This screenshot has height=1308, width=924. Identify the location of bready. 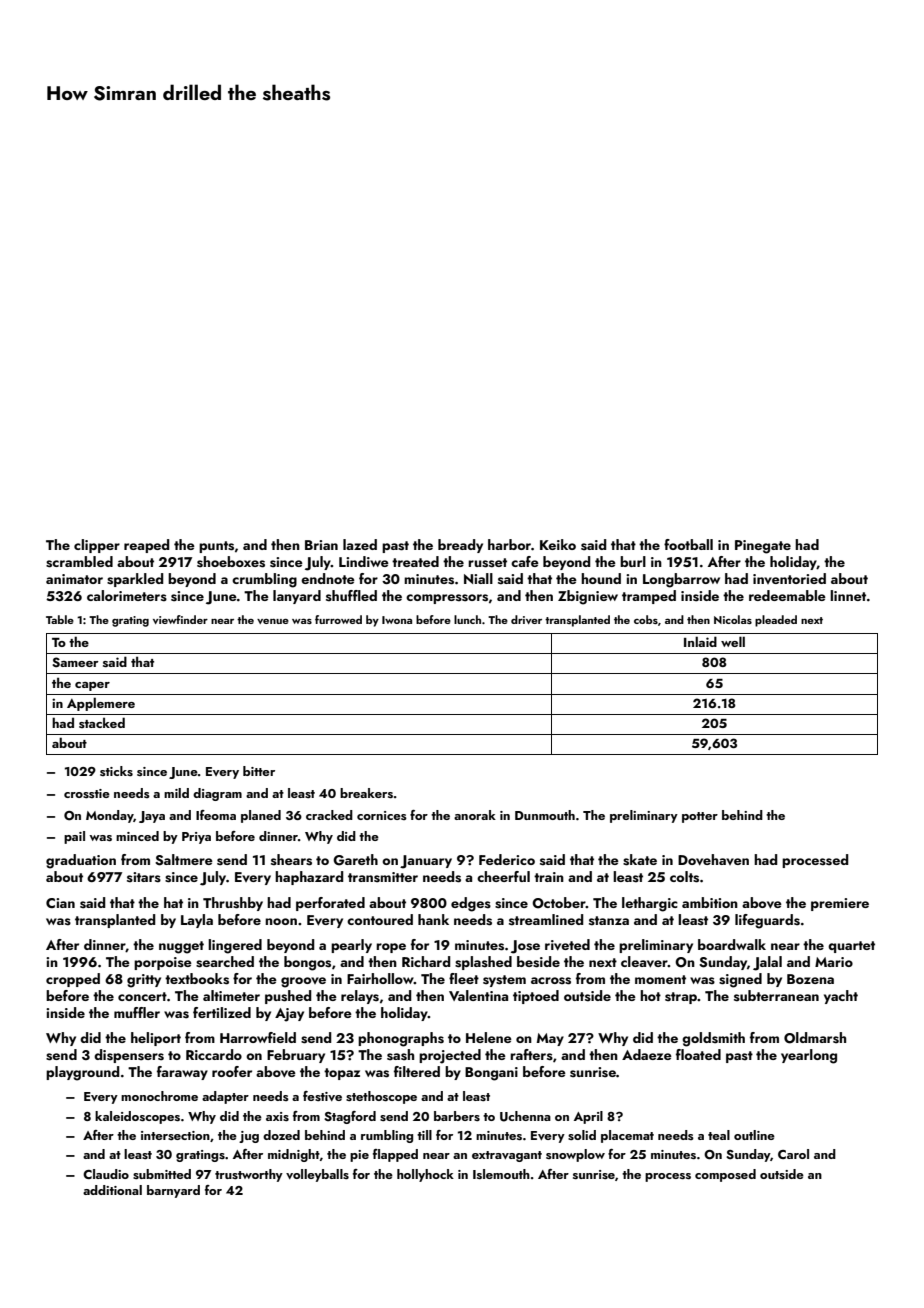
(460, 546).
